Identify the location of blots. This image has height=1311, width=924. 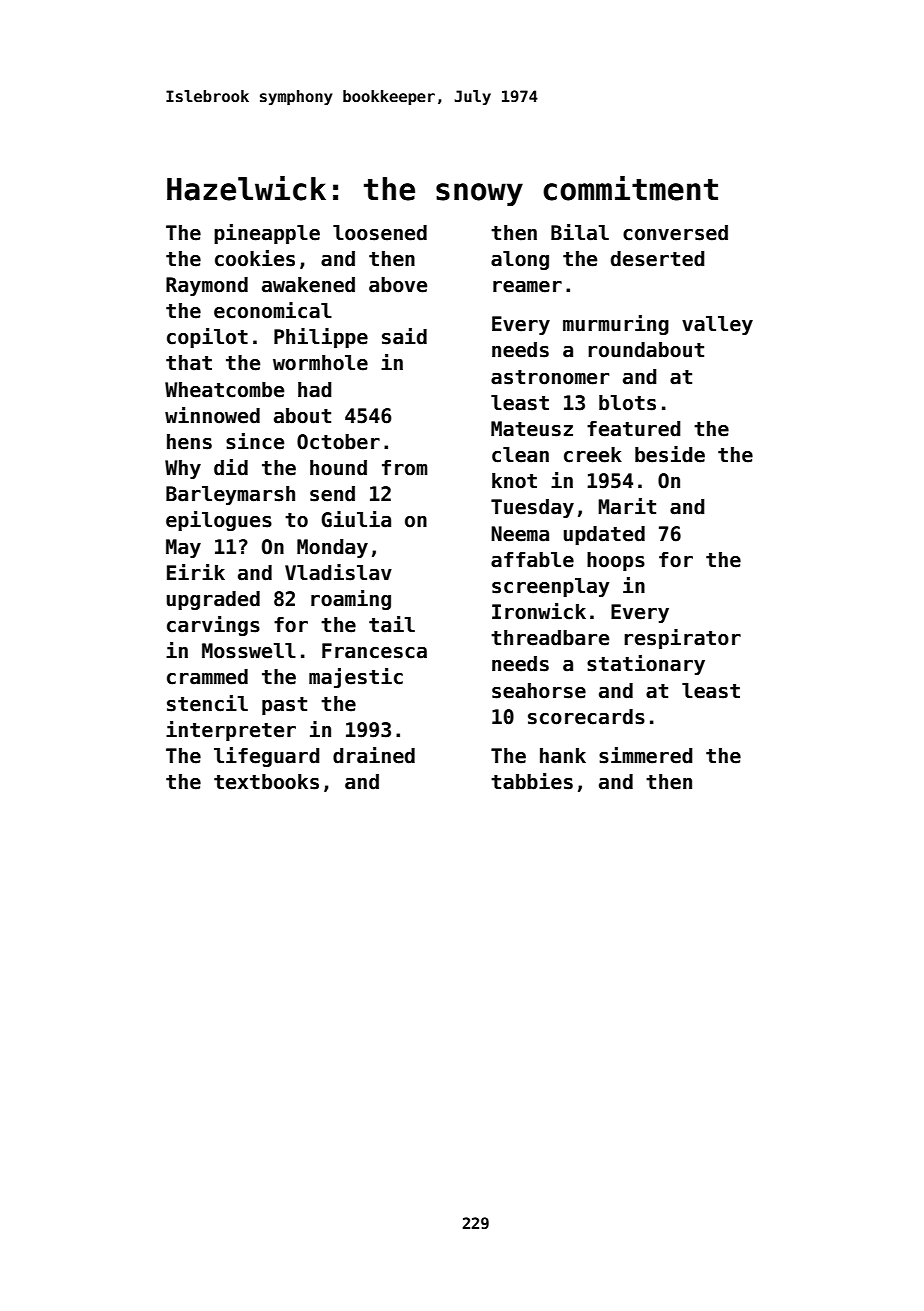
(627, 403).
